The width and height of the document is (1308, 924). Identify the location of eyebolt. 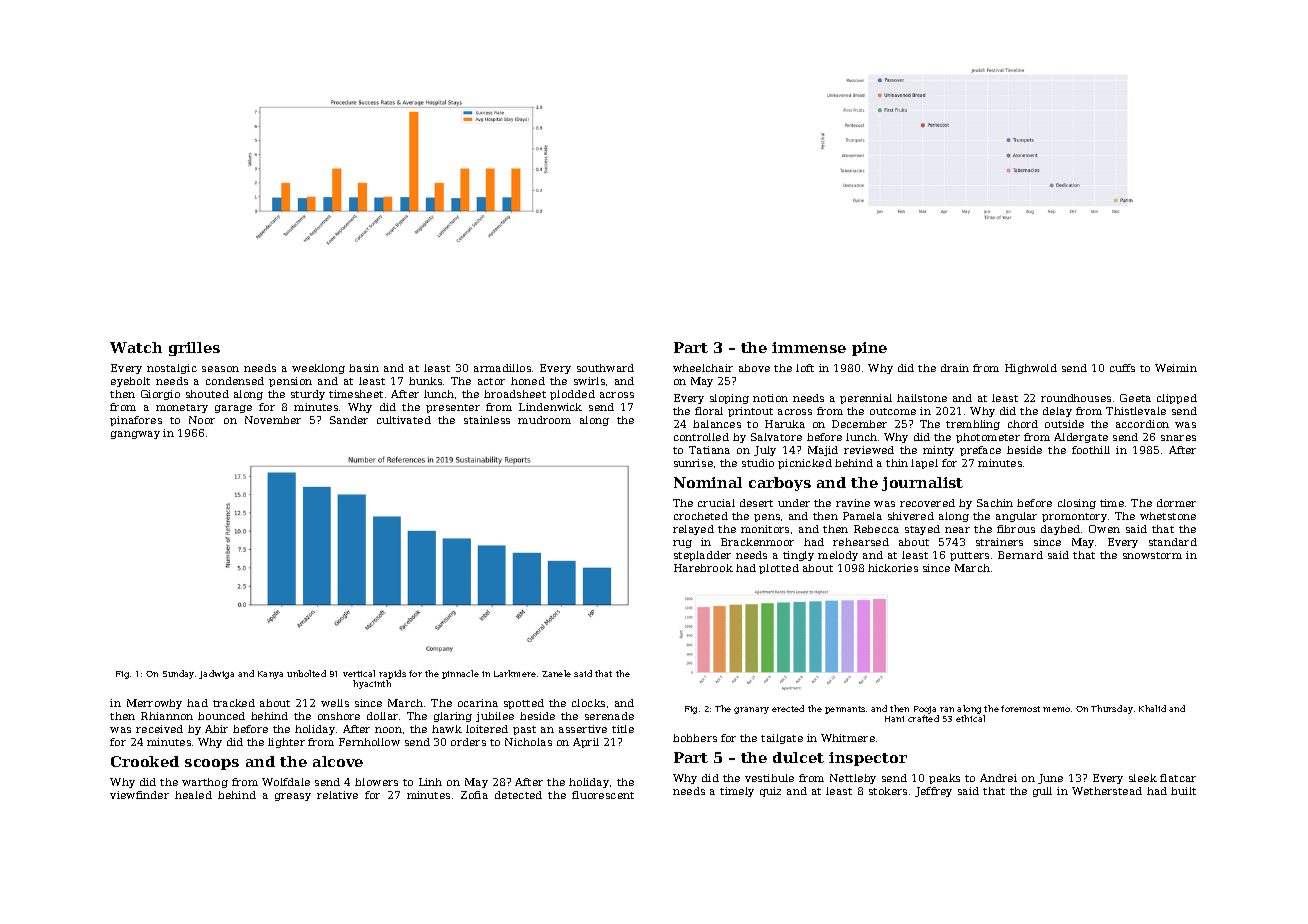
(130, 382).
